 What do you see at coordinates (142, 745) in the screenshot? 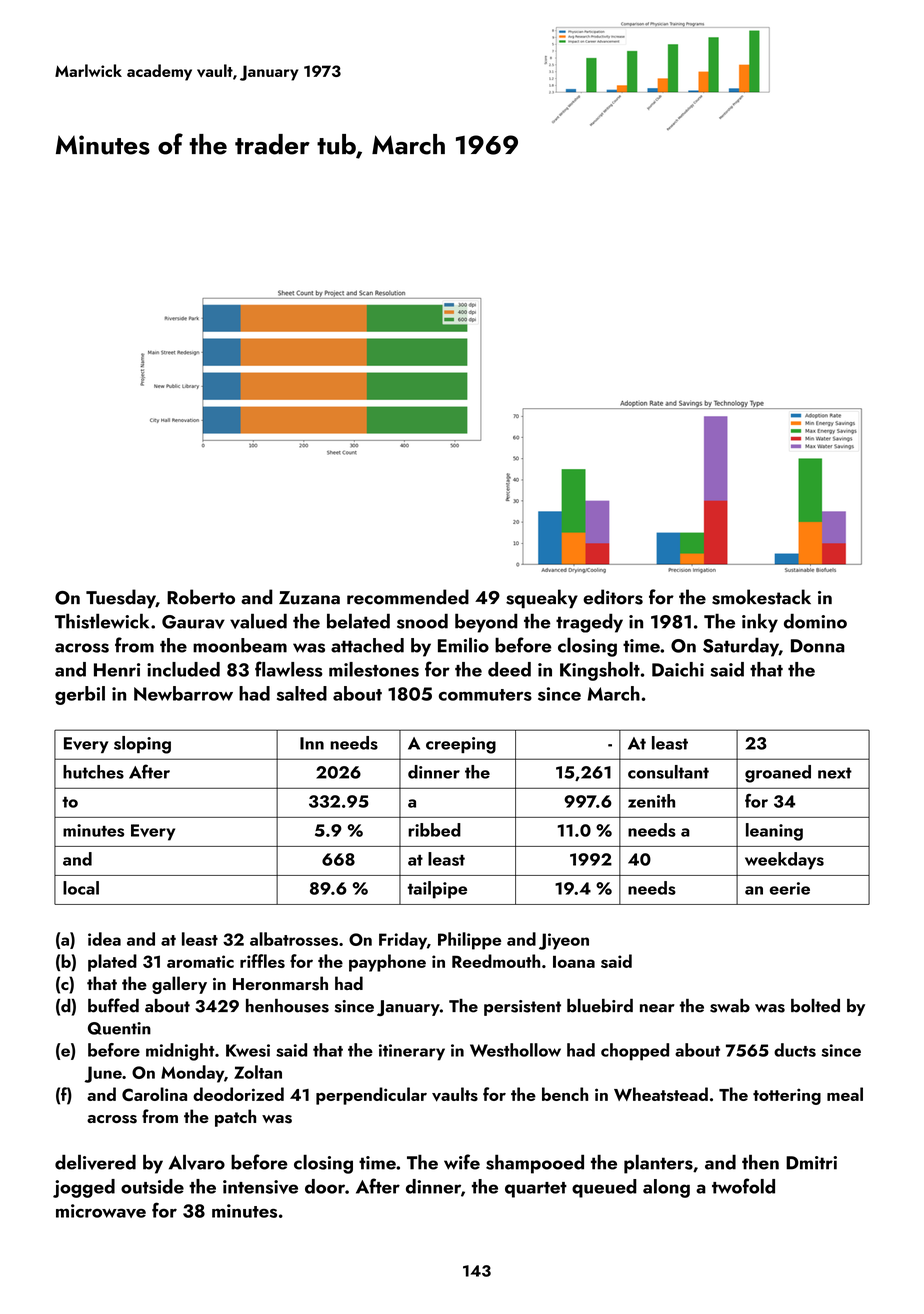
I see `sloping` at bounding box center [142, 745].
